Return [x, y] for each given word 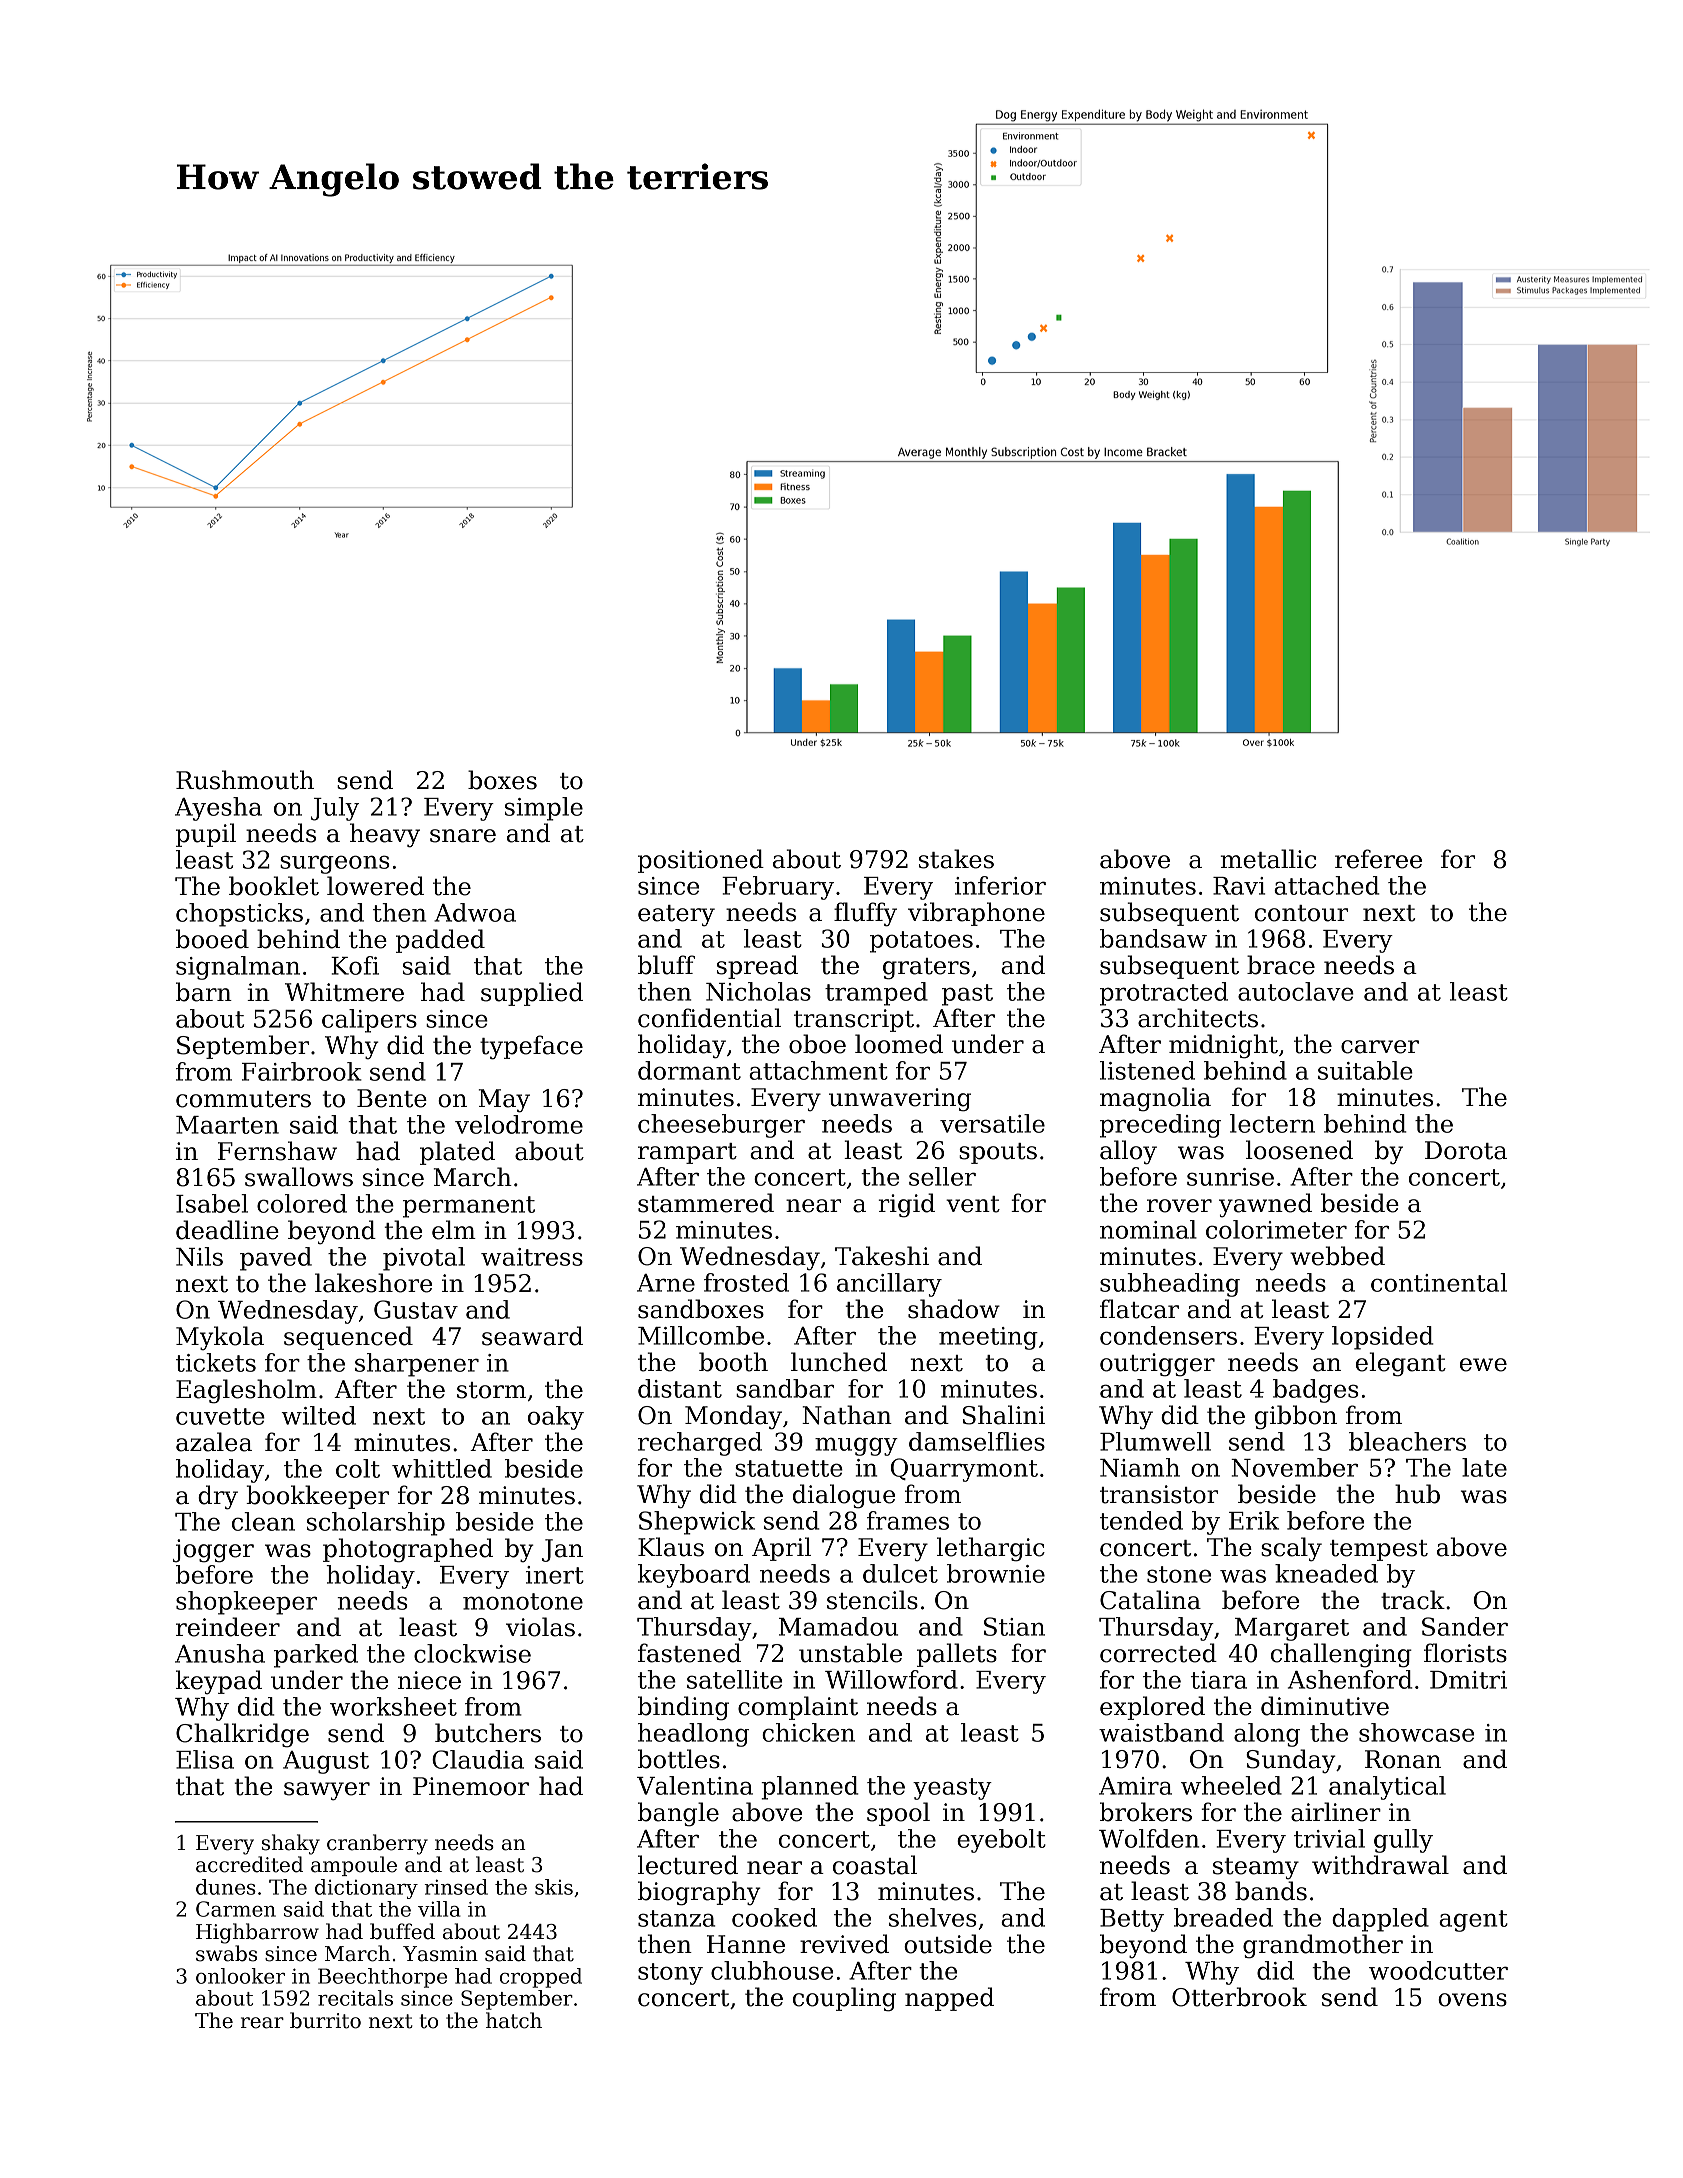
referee [1378, 859]
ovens [1472, 2000]
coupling [844, 1999]
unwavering [900, 1100]
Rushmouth [245, 780]
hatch [514, 2020]
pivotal [424, 1259]
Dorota [1466, 1150]
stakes [956, 859]
